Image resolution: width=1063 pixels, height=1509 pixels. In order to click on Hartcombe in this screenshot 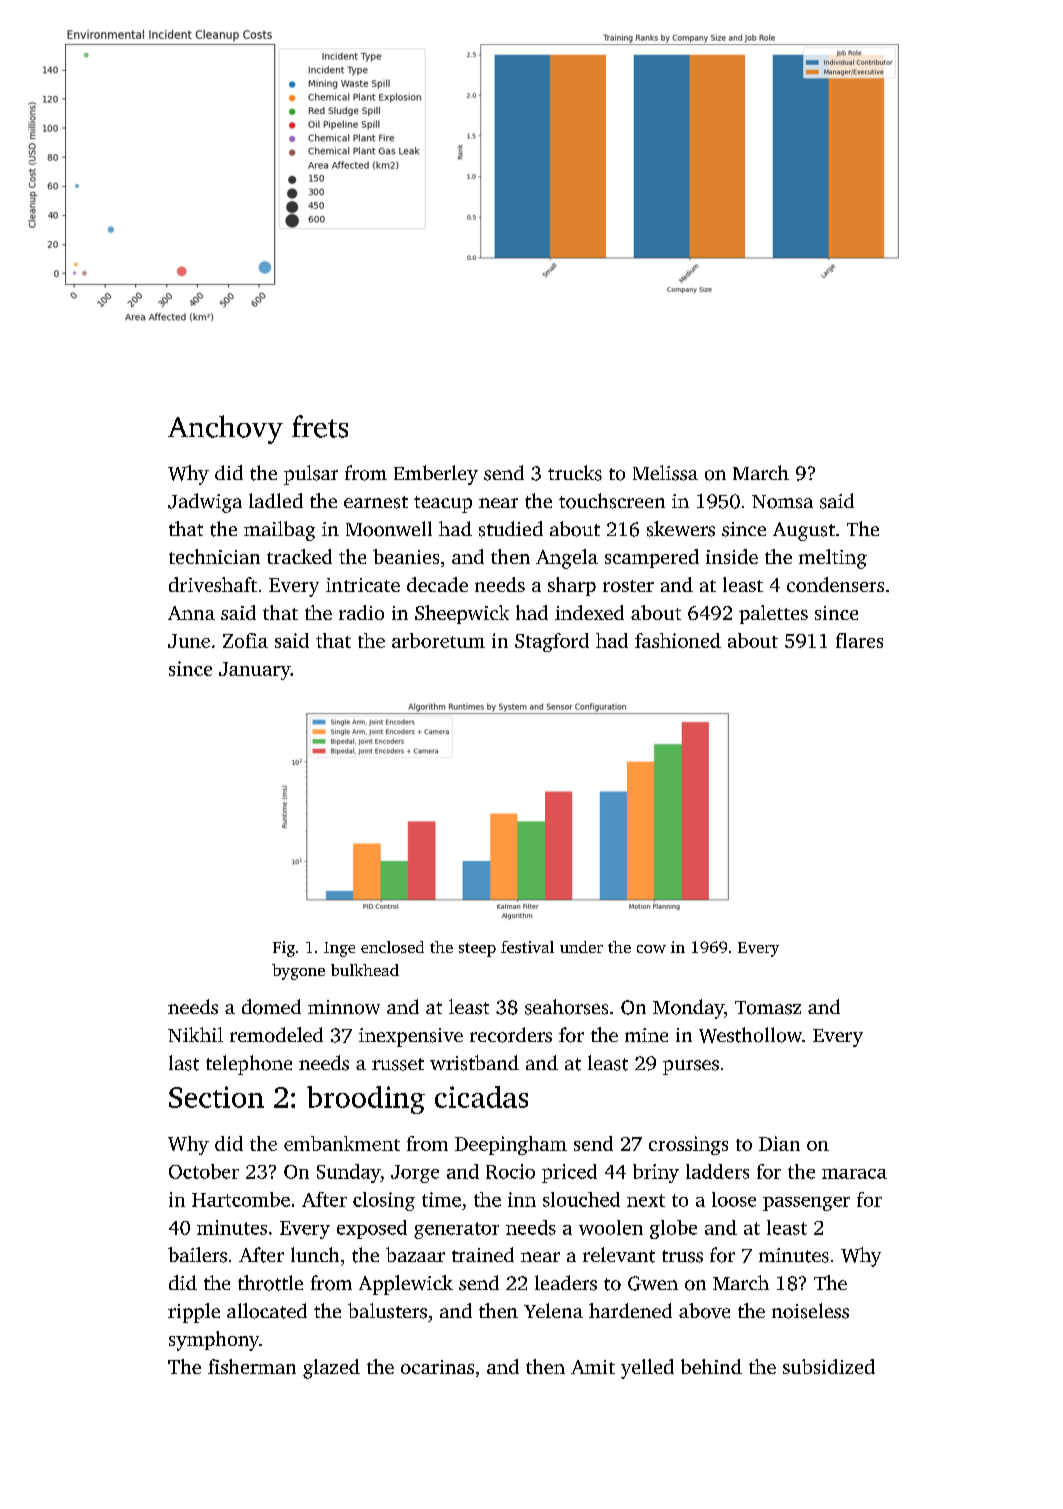, I will do `click(241, 1199)`.
